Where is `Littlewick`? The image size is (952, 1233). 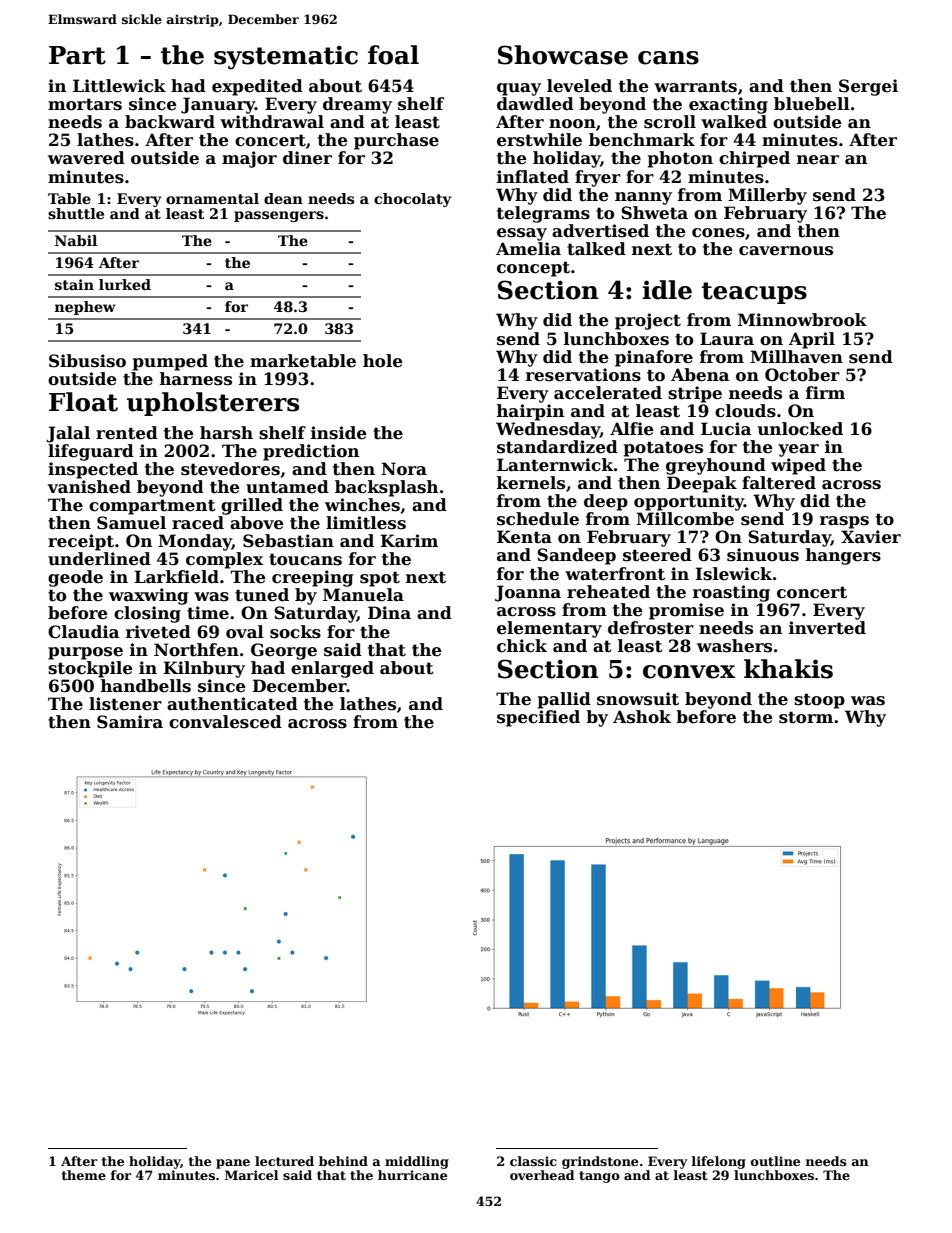
Littlewick is located at coordinates (119, 86).
